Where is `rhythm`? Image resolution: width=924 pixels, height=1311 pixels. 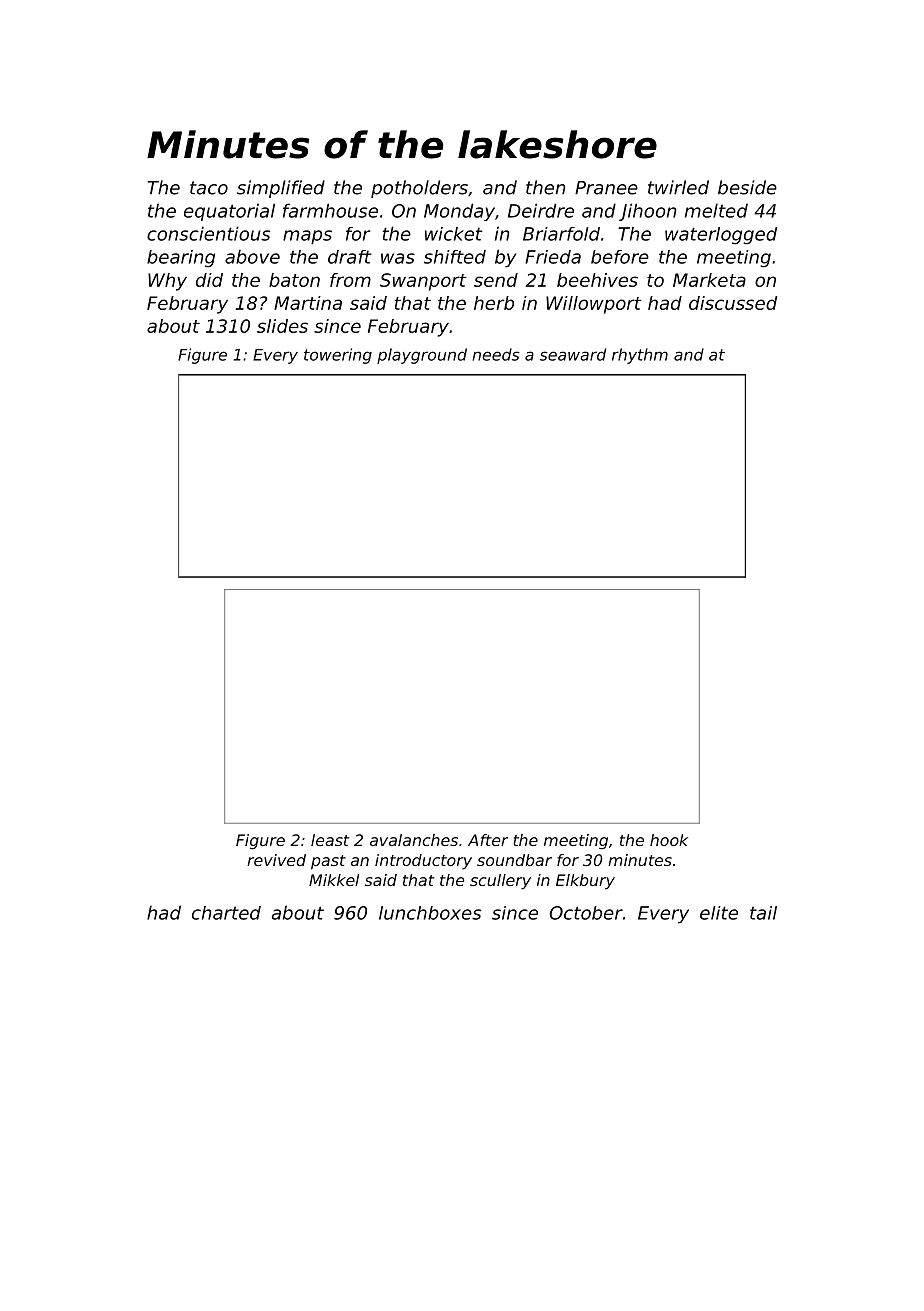 rhythm is located at coordinates (640, 356).
